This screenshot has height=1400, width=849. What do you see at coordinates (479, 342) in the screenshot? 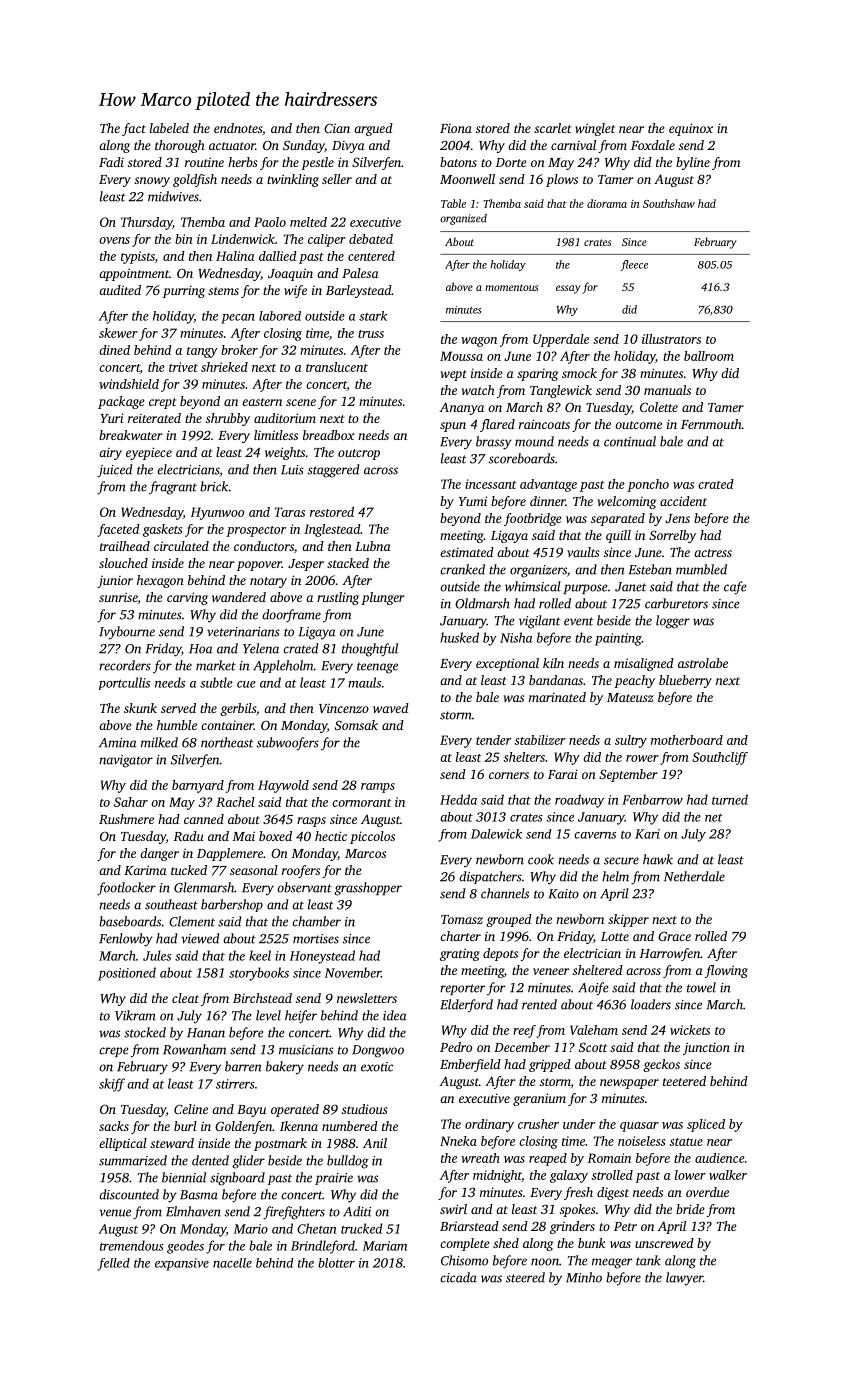
I see `wagon` at bounding box center [479, 342].
